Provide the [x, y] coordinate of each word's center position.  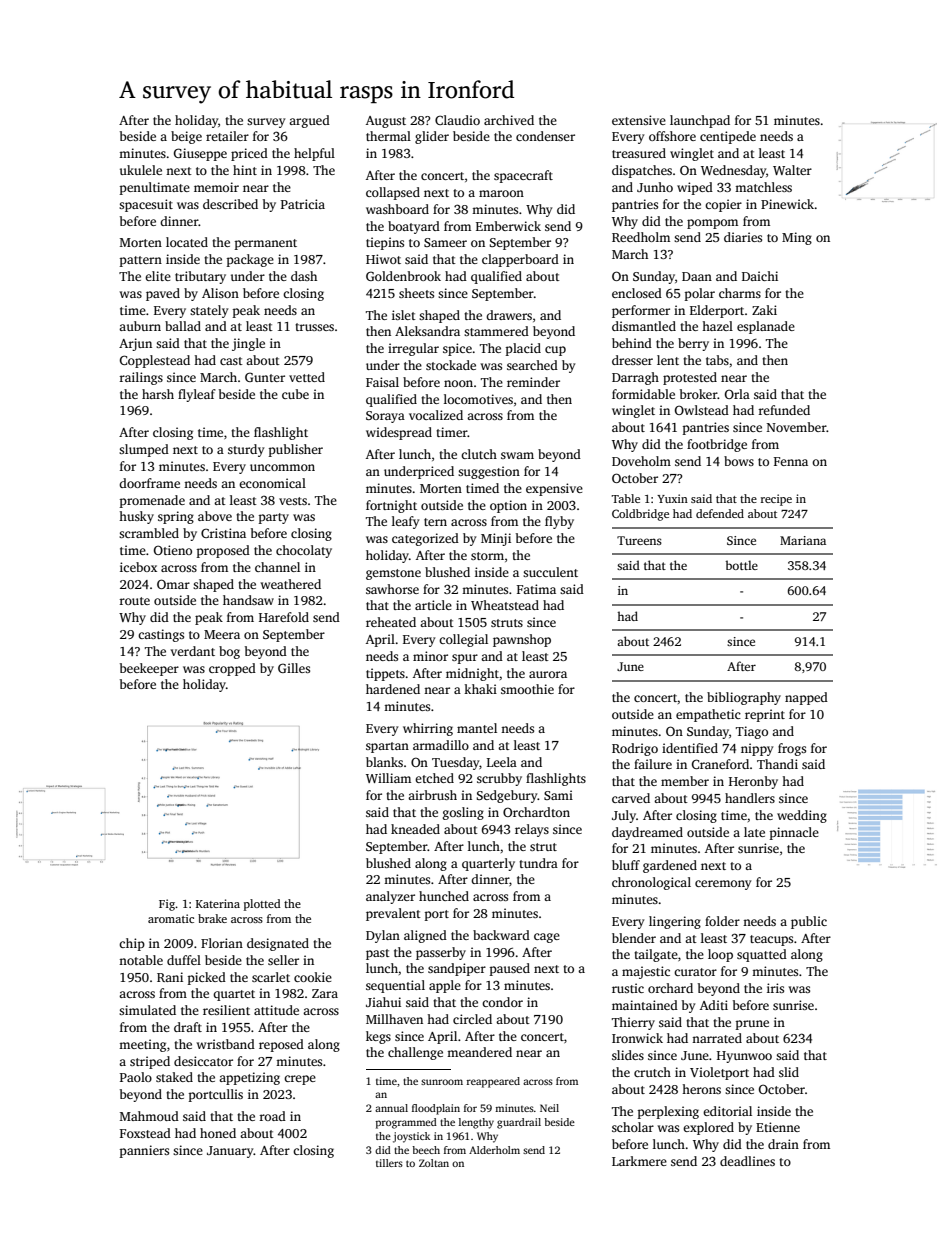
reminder [533, 382]
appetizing [249, 1078]
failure [653, 764]
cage [547, 938]
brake [212, 918]
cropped [232, 669]
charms [740, 293]
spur [465, 659]
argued [309, 121]
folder [722, 921]
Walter [792, 170]
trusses [314, 327]
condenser [545, 136]
